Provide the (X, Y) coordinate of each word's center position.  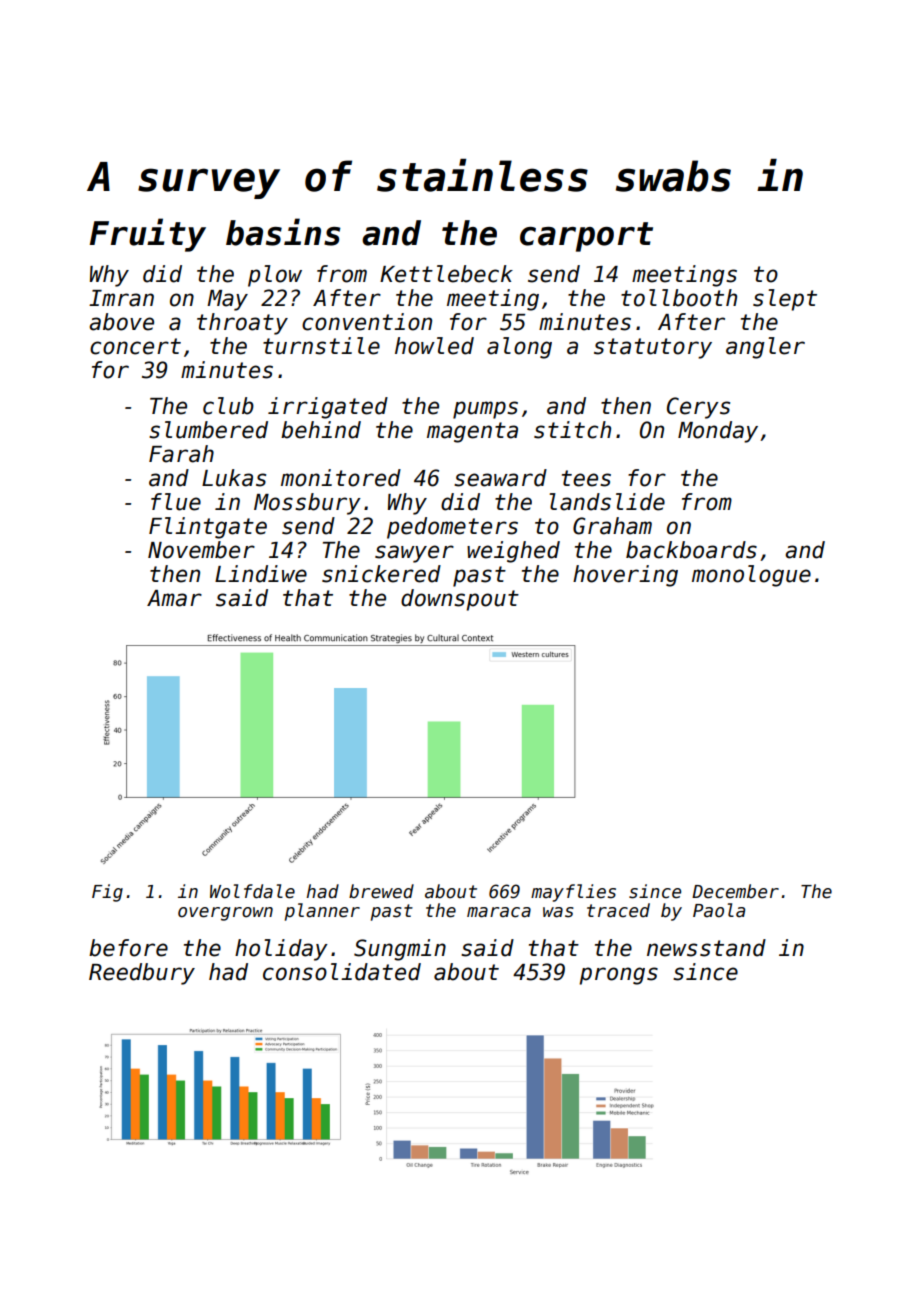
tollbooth (679, 298)
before (128, 948)
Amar (174, 598)
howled (434, 346)
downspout (460, 600)
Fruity (148, 235)
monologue (751, 576)
